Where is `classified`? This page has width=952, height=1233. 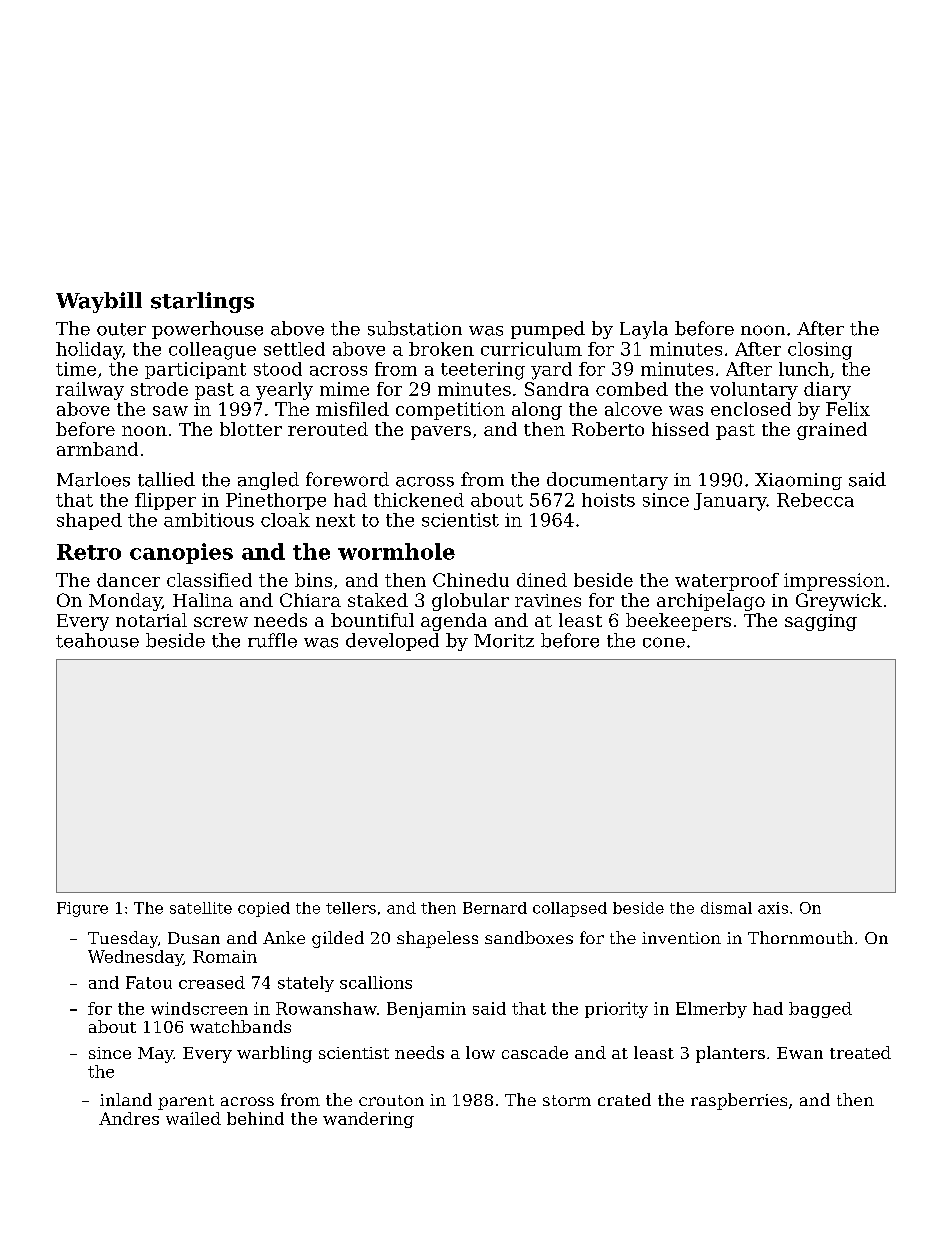
classified is located at coordinates (209, 580).
